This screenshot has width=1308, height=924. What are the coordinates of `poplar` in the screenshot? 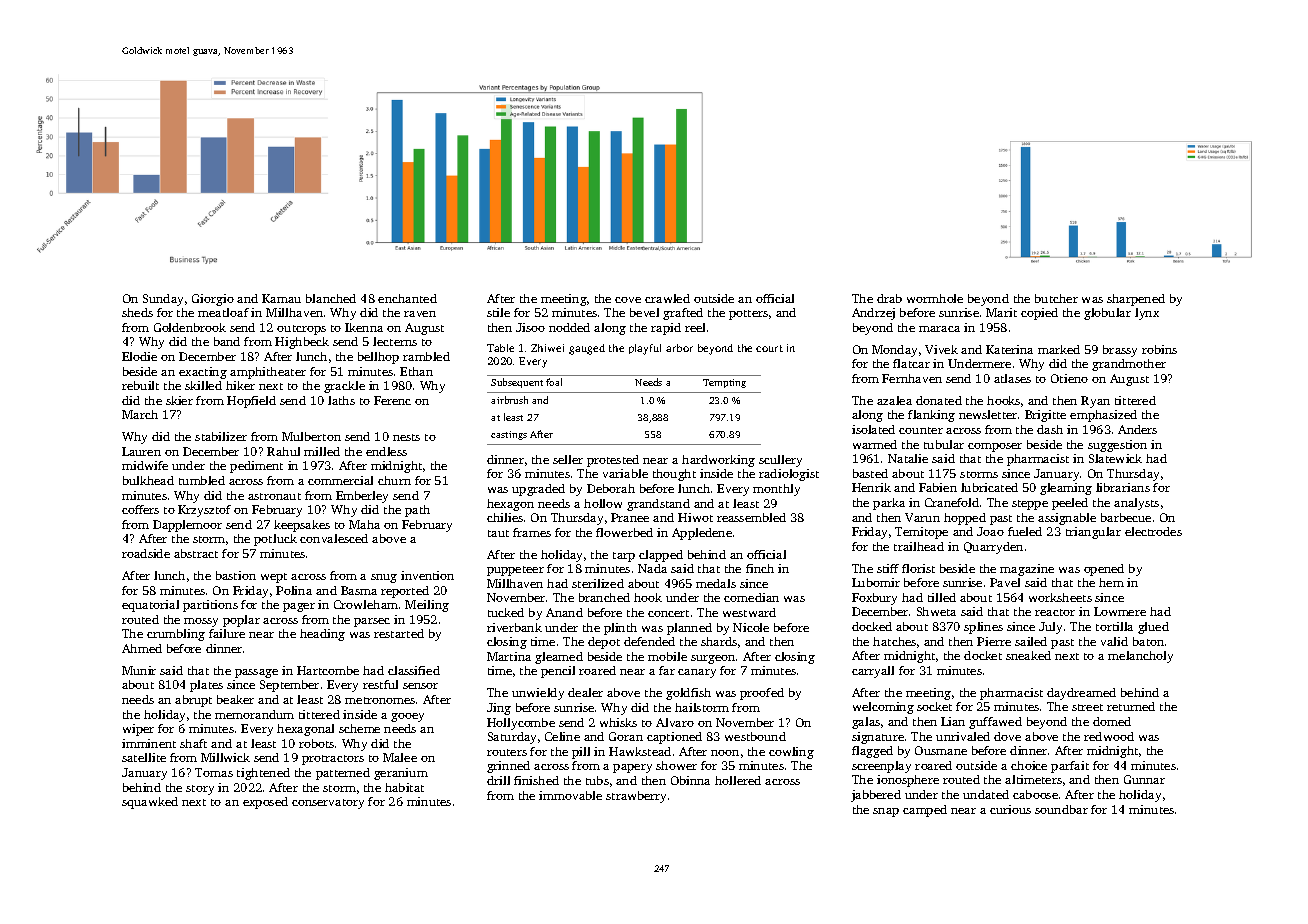 It's located at (241, 621).
